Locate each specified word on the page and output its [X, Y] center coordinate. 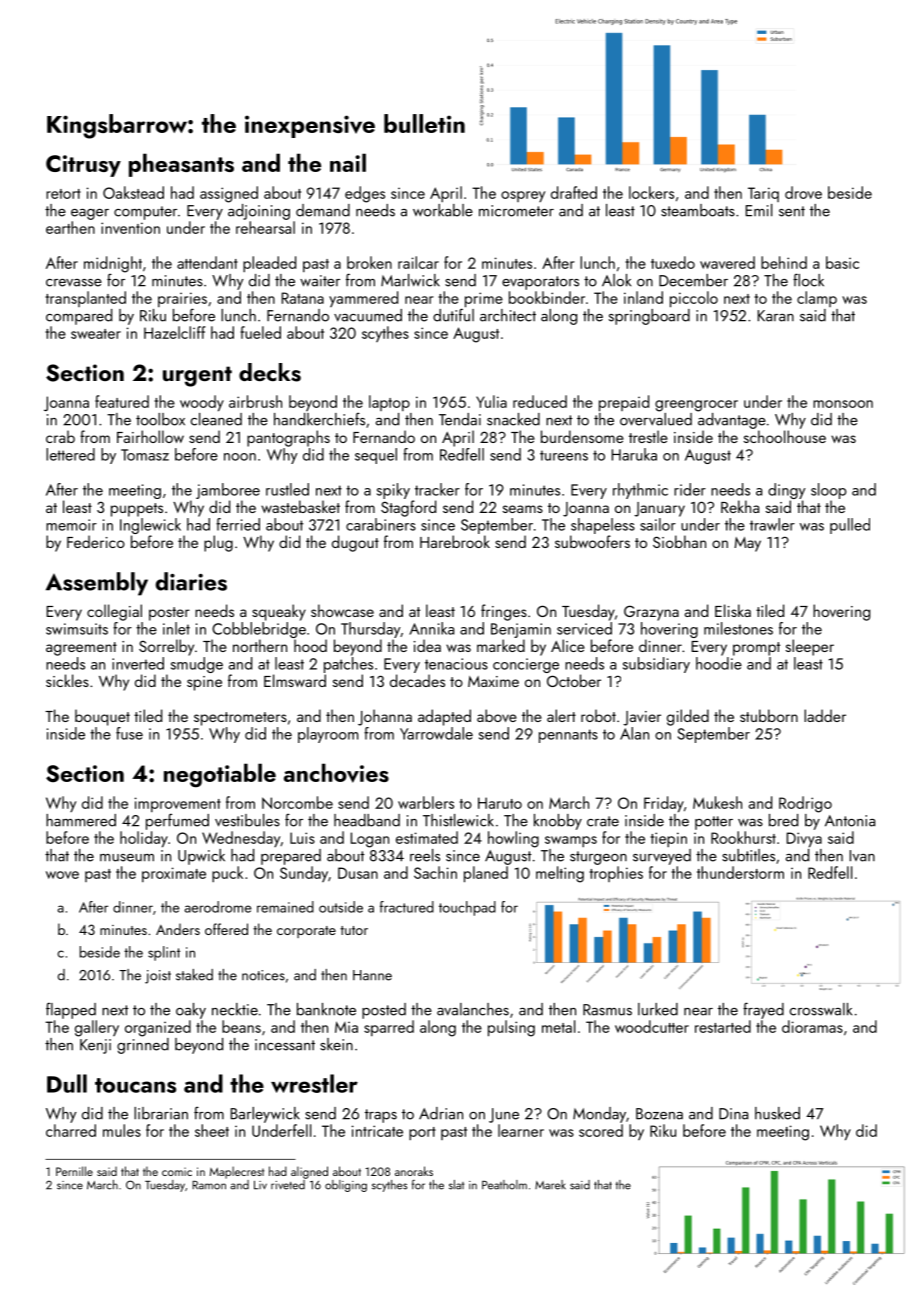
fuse [129, 733]
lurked [658, 1009]
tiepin [668, 839]
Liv [260, 1185]
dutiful [453, 315]
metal [558, 1026]
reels [425, 855]
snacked [513, 419]
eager [90, 214]
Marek [550, 1185]
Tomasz [145, 455]
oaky [191, 1011]
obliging [346, 1186]
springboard [649, 317]
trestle [648, 436]
